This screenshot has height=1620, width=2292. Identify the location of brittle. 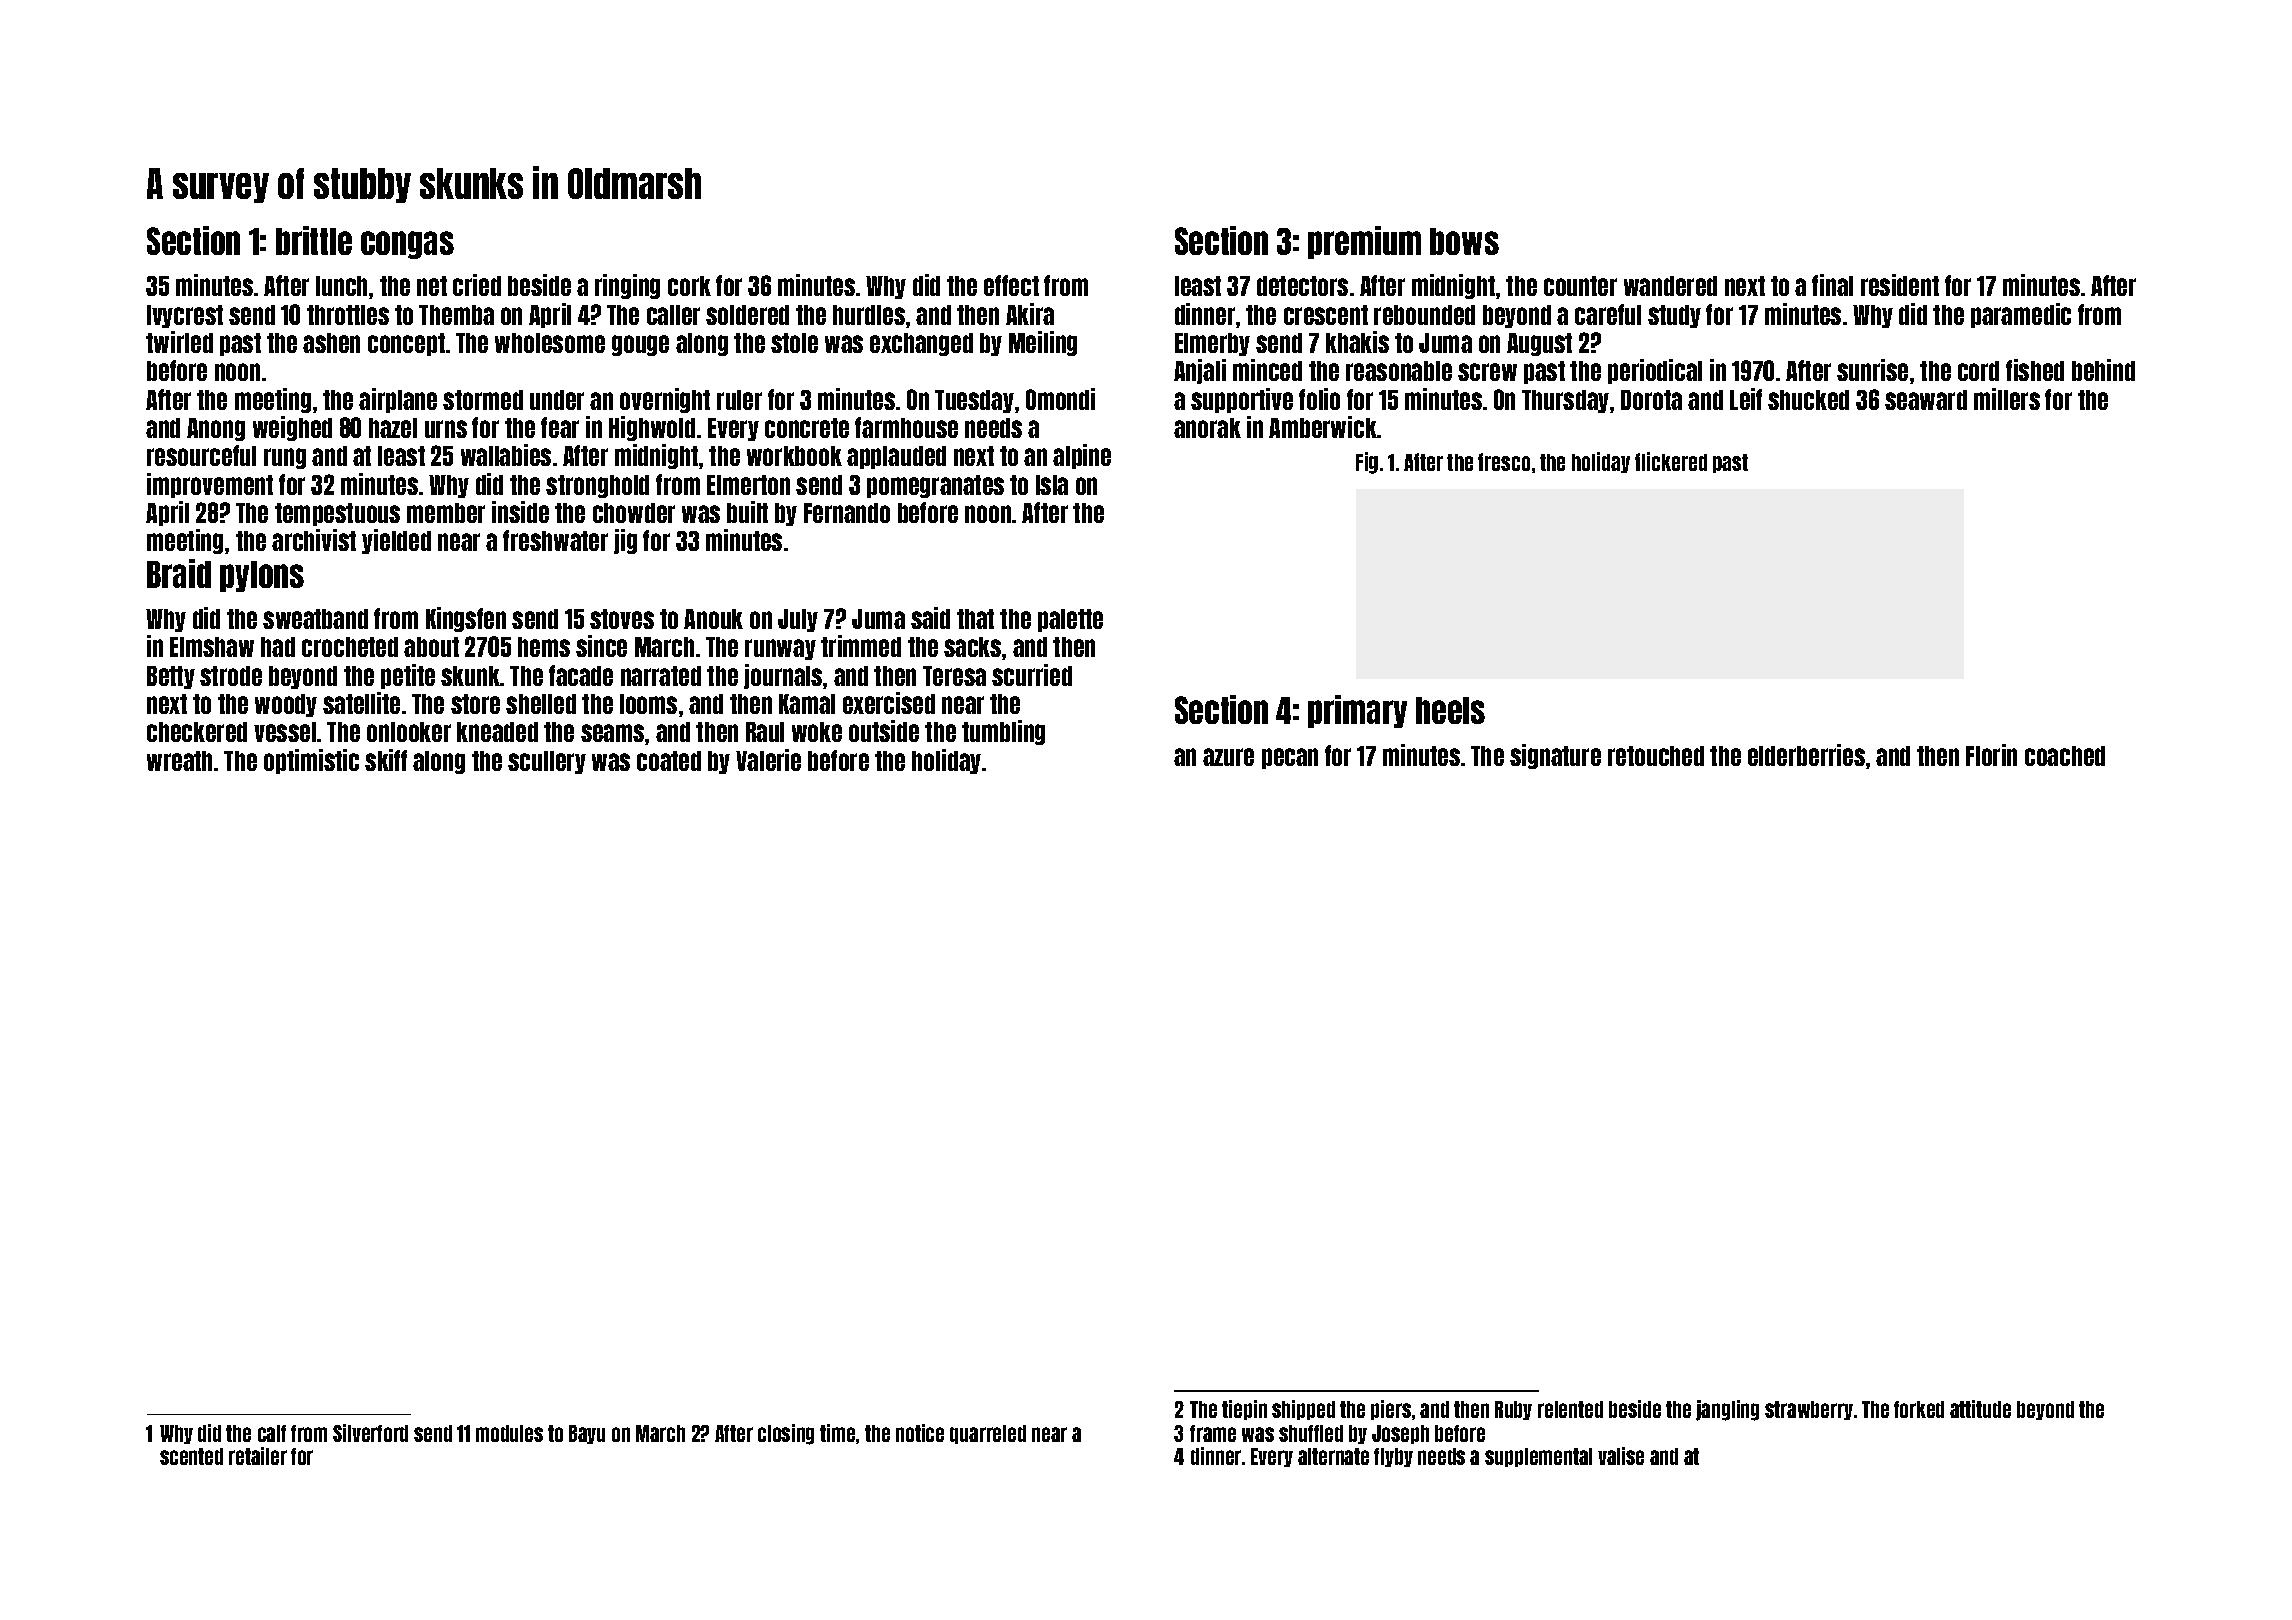
(314, 240).
